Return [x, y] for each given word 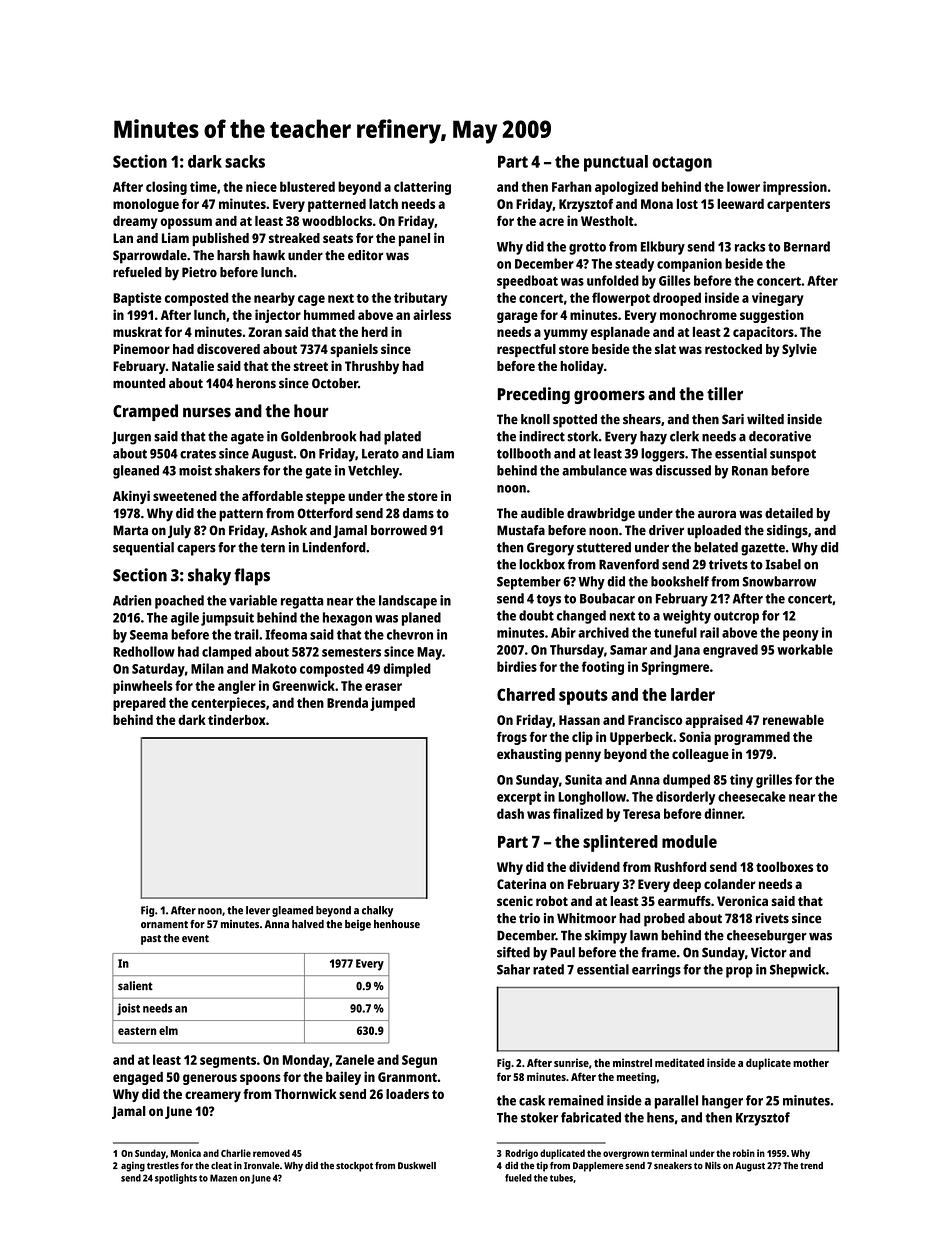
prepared [139, 704]
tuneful [675, 632]
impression [795, 188]
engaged [138, 1078]
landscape [408, 602]
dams [418, 513]
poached [179, 602]
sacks [245, 161]
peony [801, 635]
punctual [616, 163]
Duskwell [417, 1165]
